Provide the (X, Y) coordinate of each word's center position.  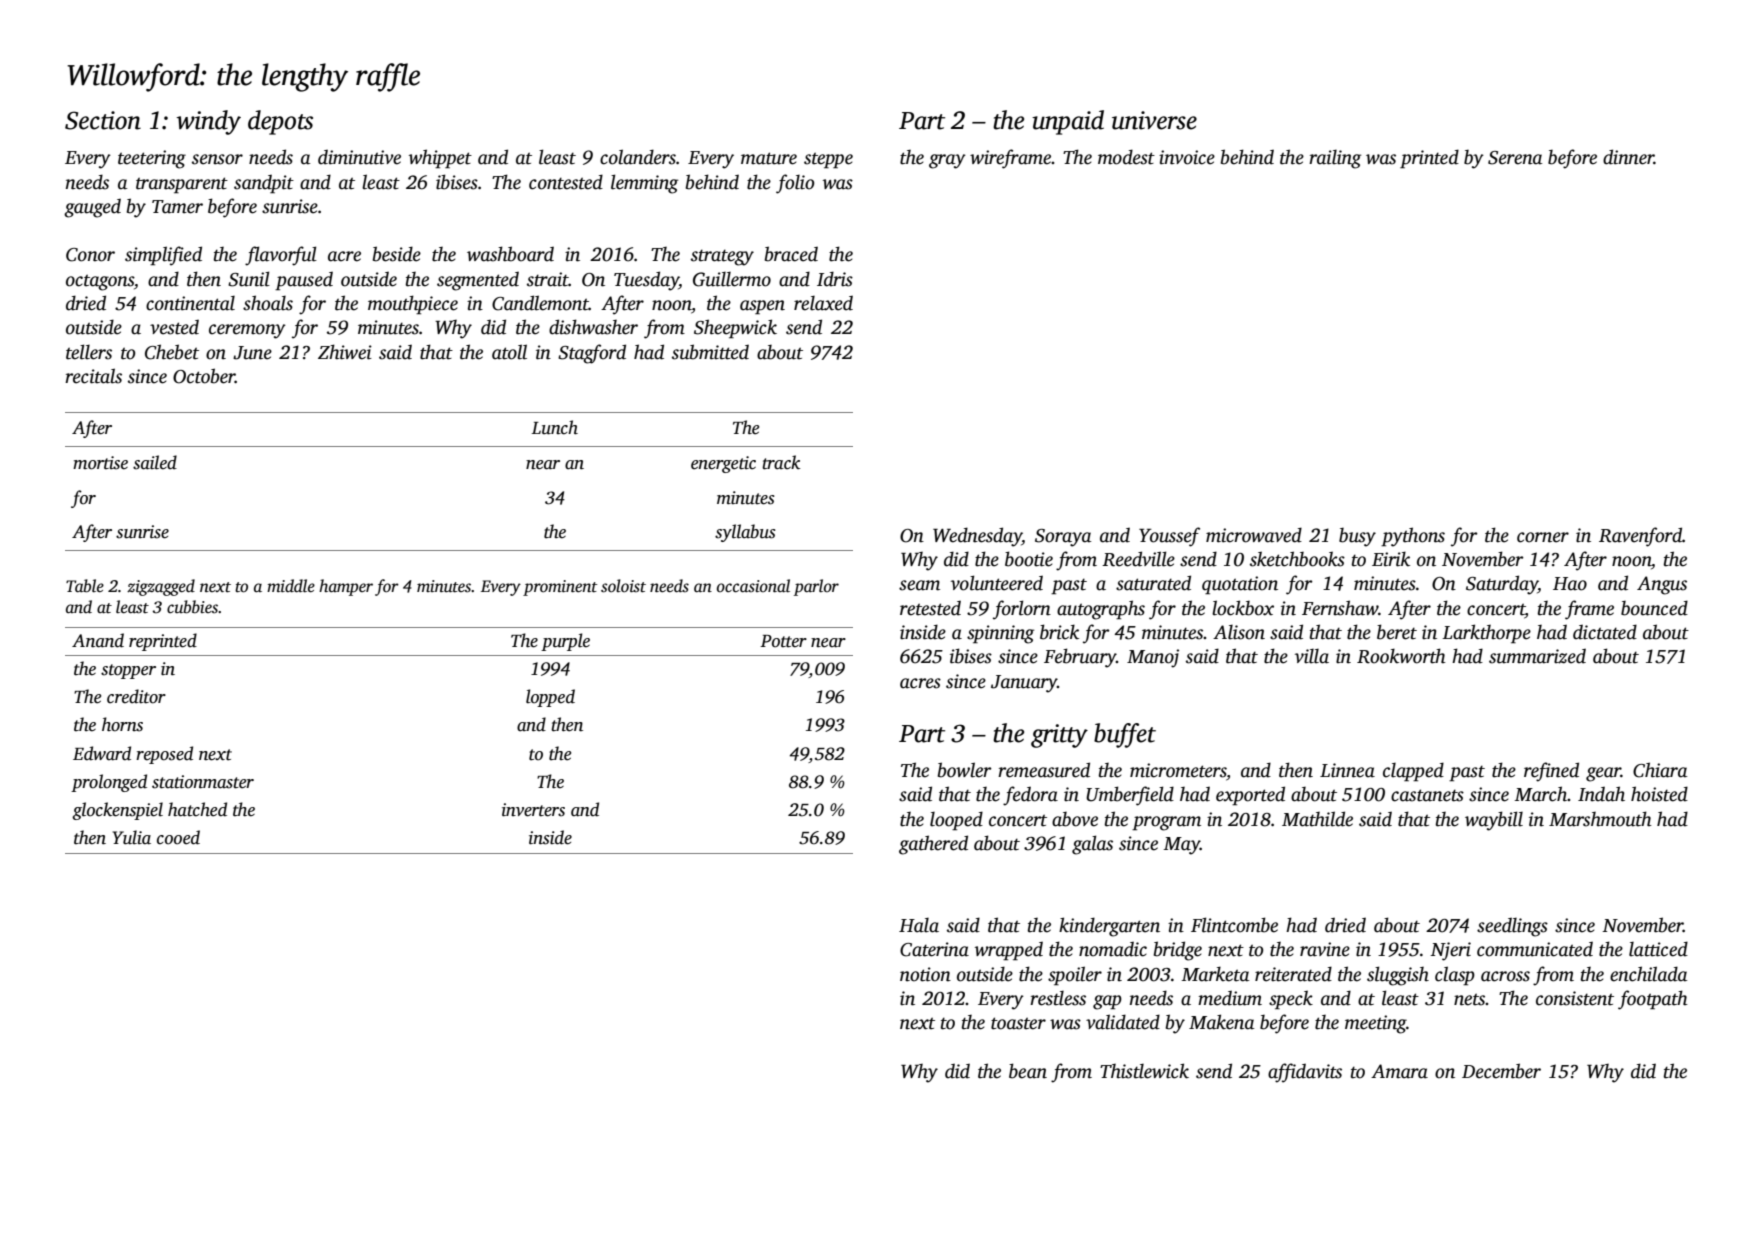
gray (947, 161)
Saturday (1502, 585)
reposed (164, 755)
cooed (178, 837)
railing (1335, 159)
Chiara (1660, 770)
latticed (1658, 949)
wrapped (1009, 951)
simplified (163, 256)
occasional (753, 586)
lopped (550, 698)
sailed (155, 462)
